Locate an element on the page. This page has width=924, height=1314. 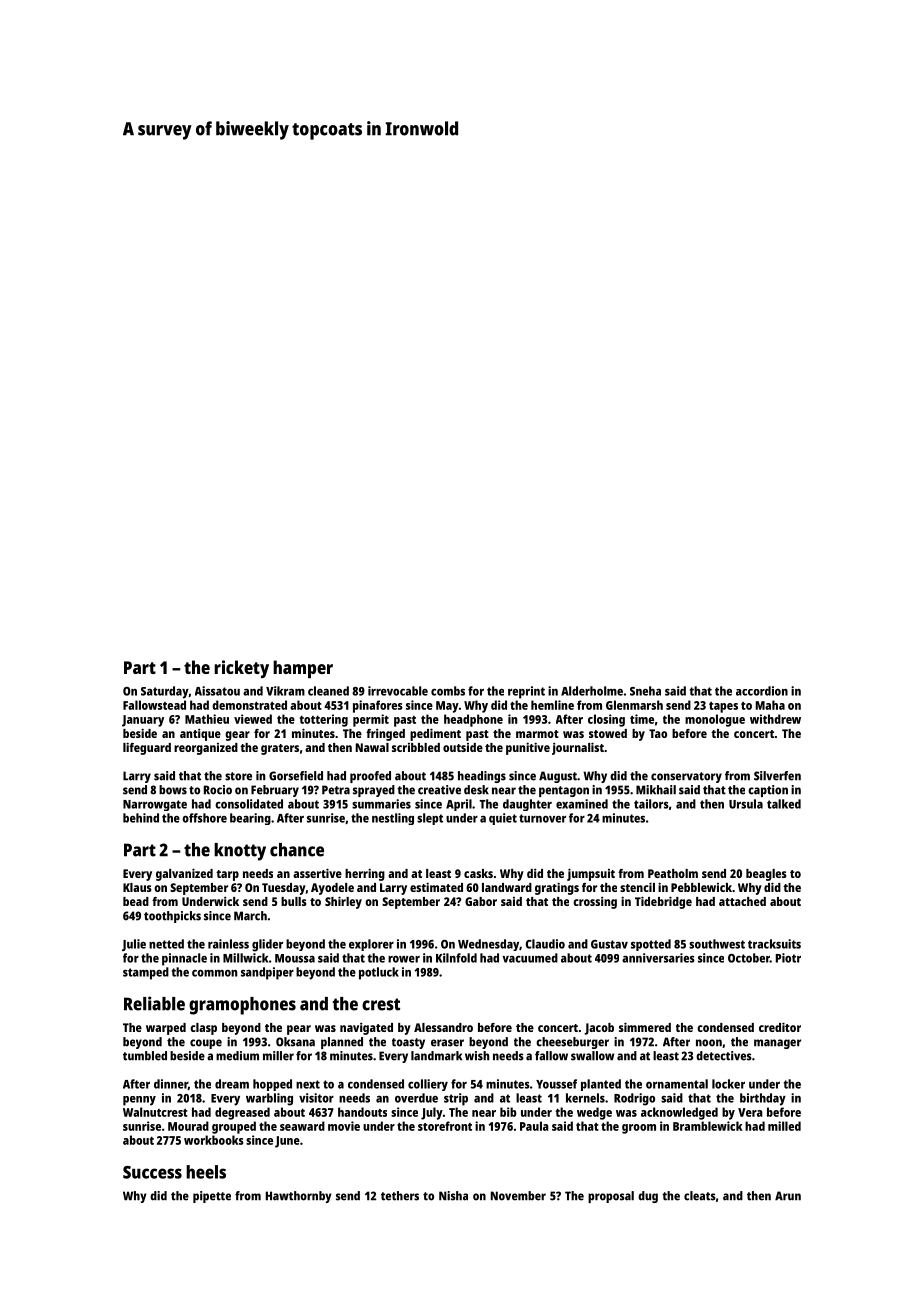
Gorsefield is located at coordinates (296, 776).
